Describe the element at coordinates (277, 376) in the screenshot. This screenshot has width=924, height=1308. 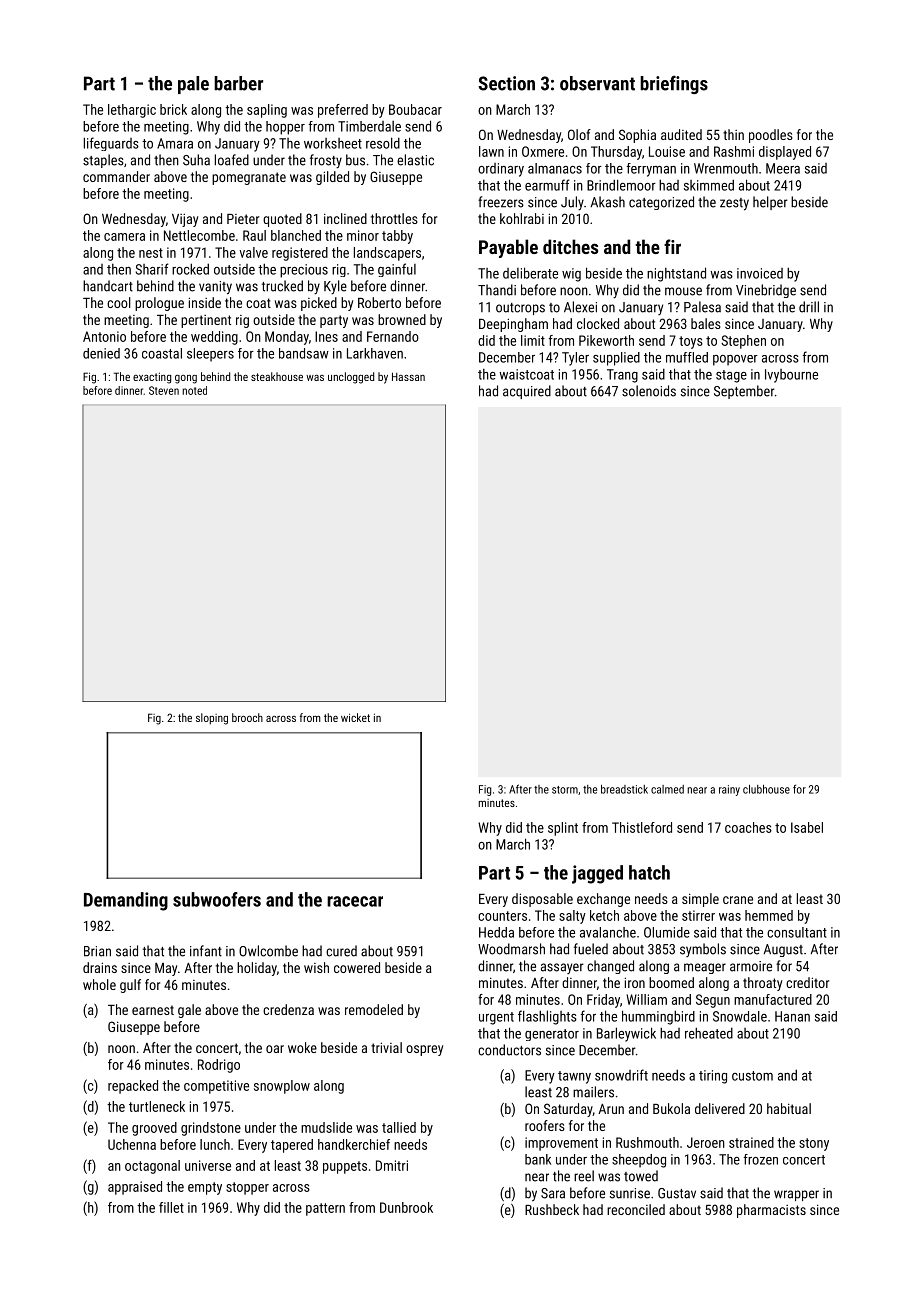
I see `steakhouse` at that location.
